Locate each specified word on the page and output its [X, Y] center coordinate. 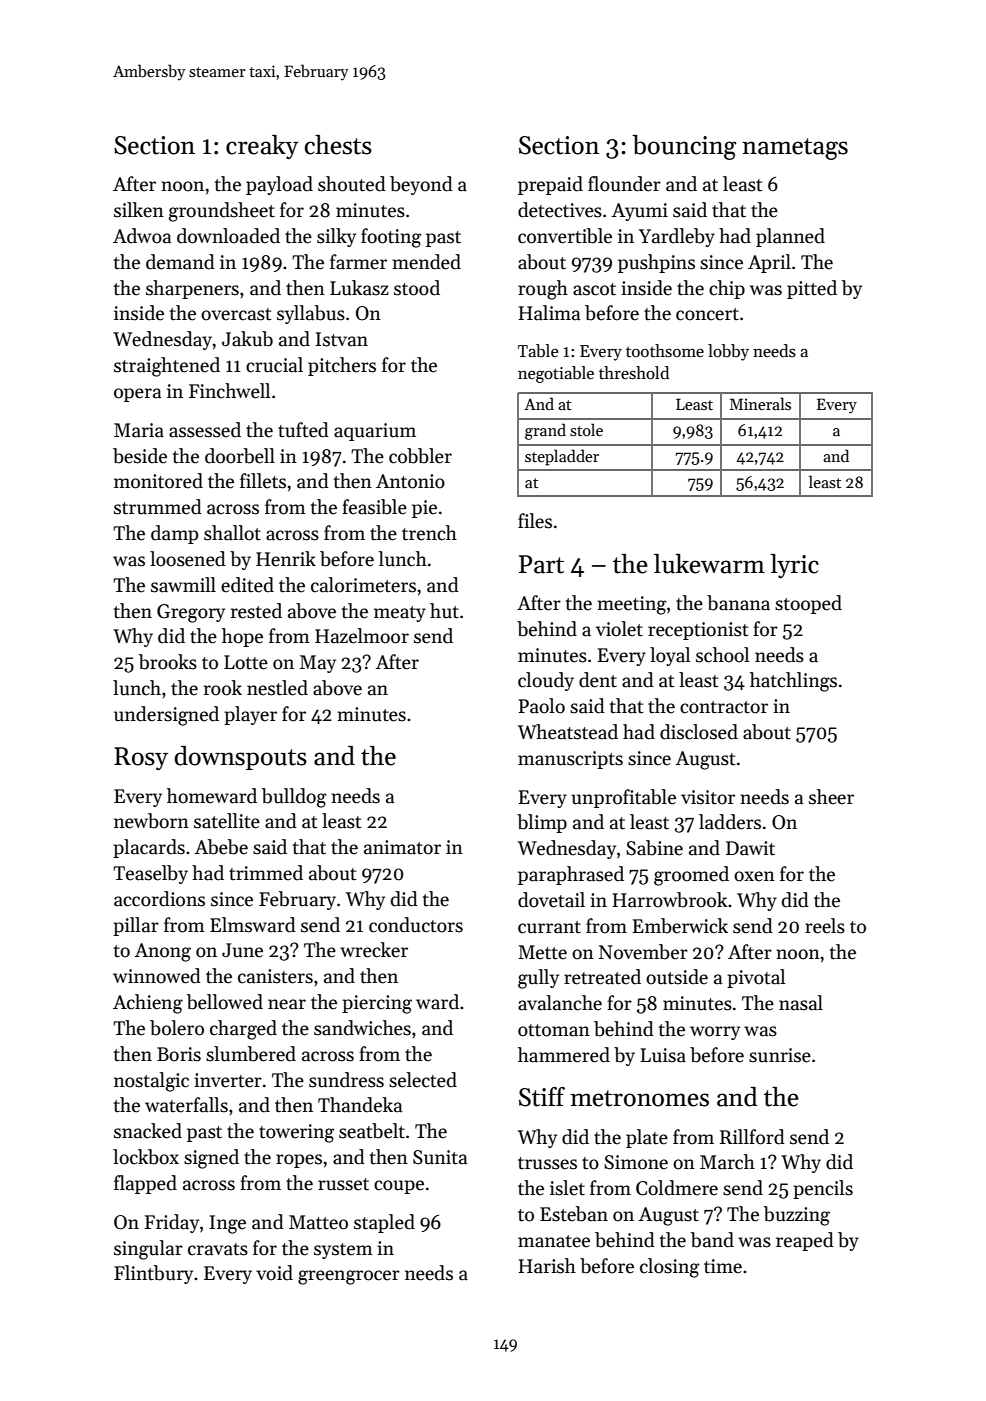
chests [338, 145]
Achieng [148, 1004]
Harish [547, 1266]
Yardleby [677, 237]
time [723, 1266]
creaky [262, 147]
